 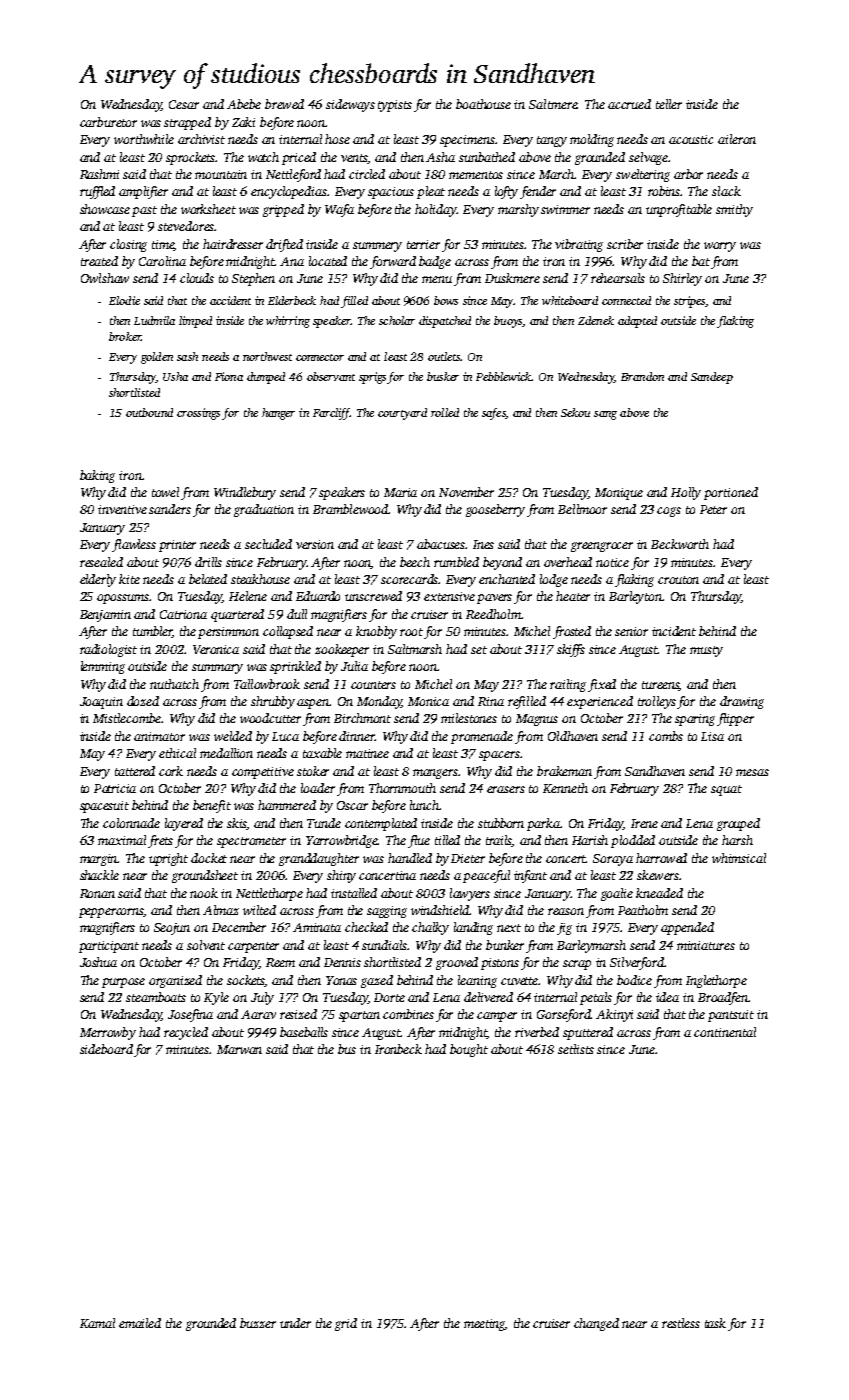 I want to click on Saltmere, so click(x=553, y=104).
